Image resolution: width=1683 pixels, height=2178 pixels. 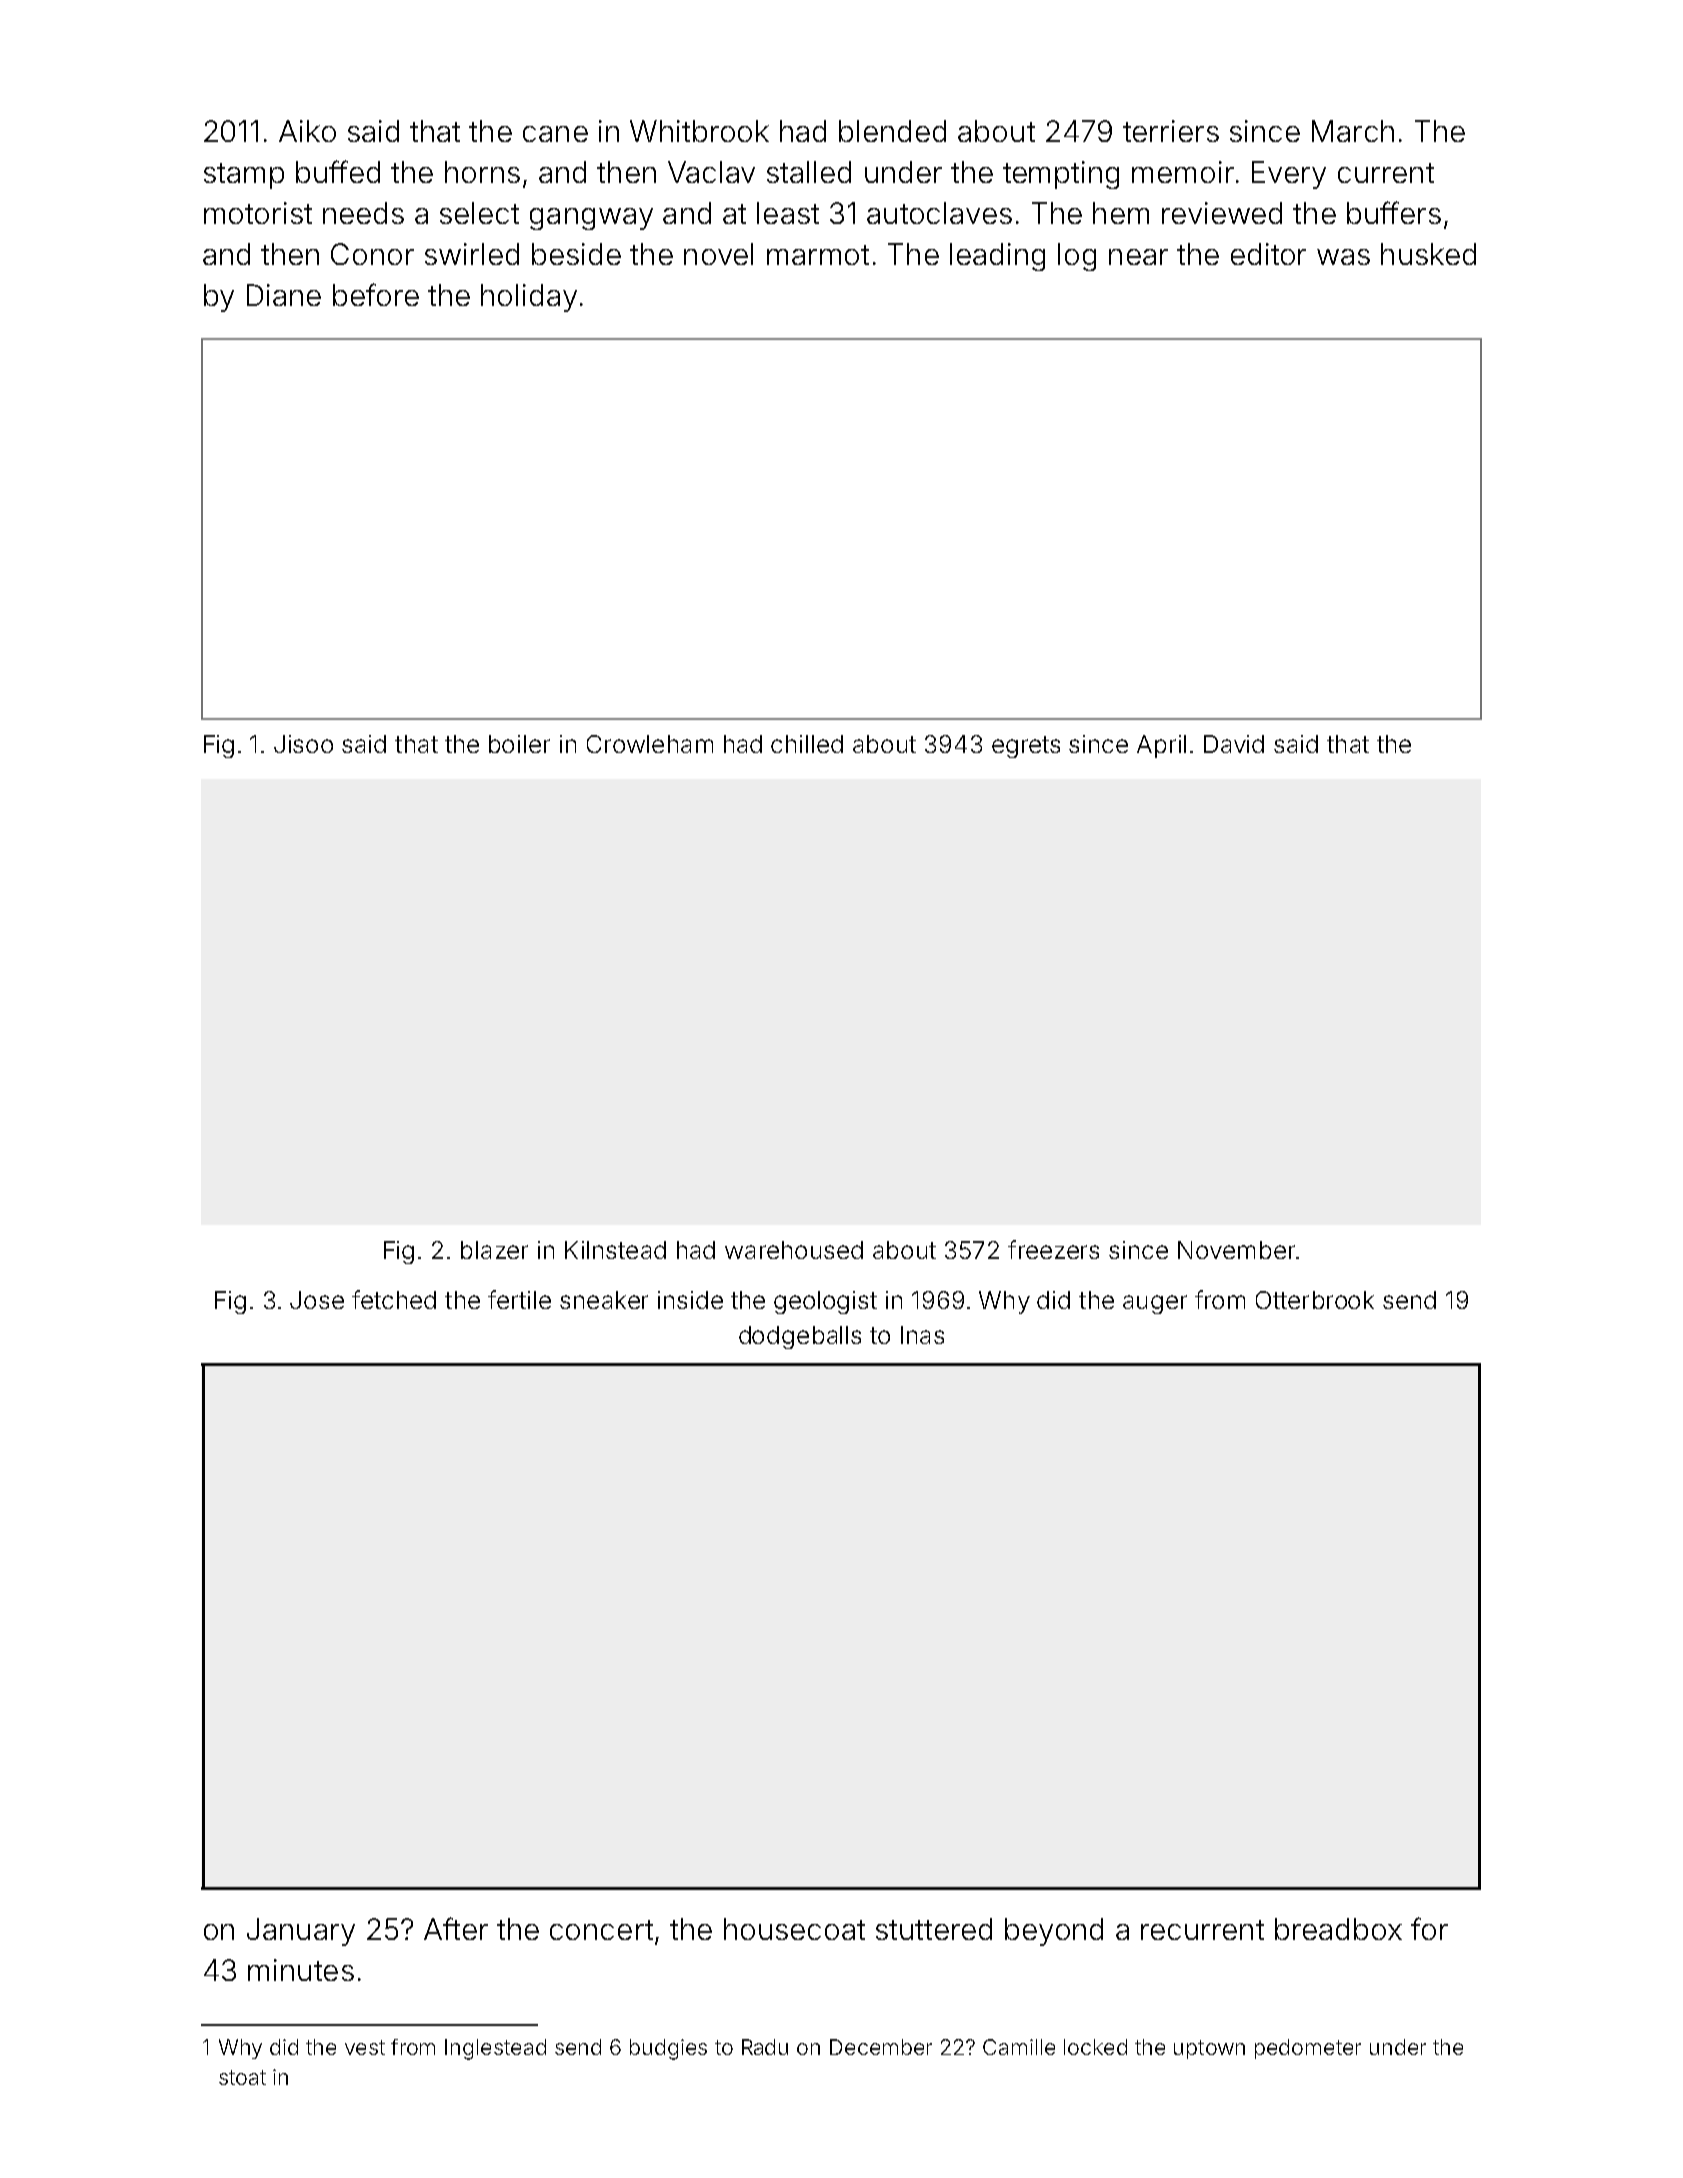 I want to click on March, so click(x=1353, y=131).
